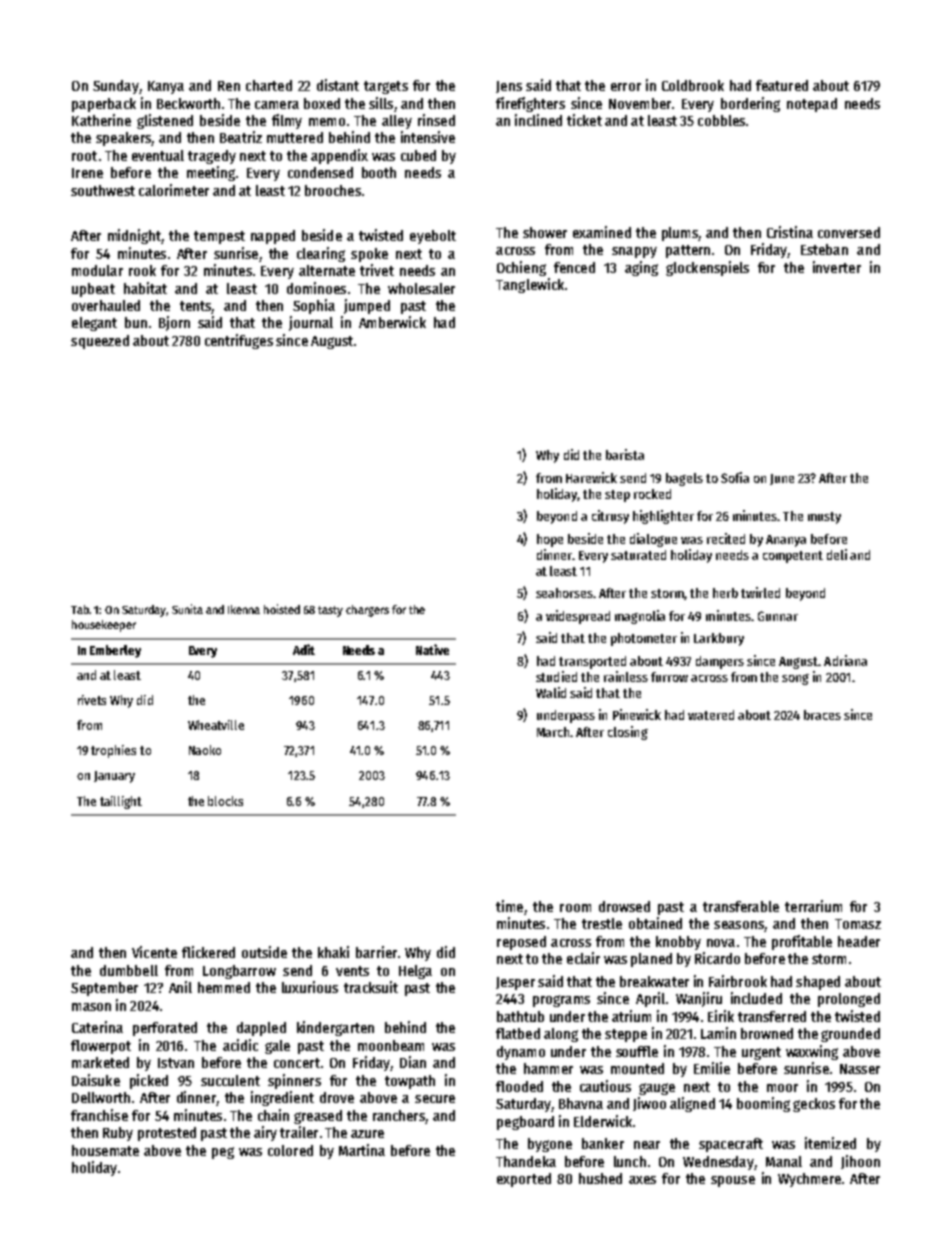 This image has height=1233, width=952. Describe the element at coordinates (561, 1001) in the image. I see `programs` at that location.
